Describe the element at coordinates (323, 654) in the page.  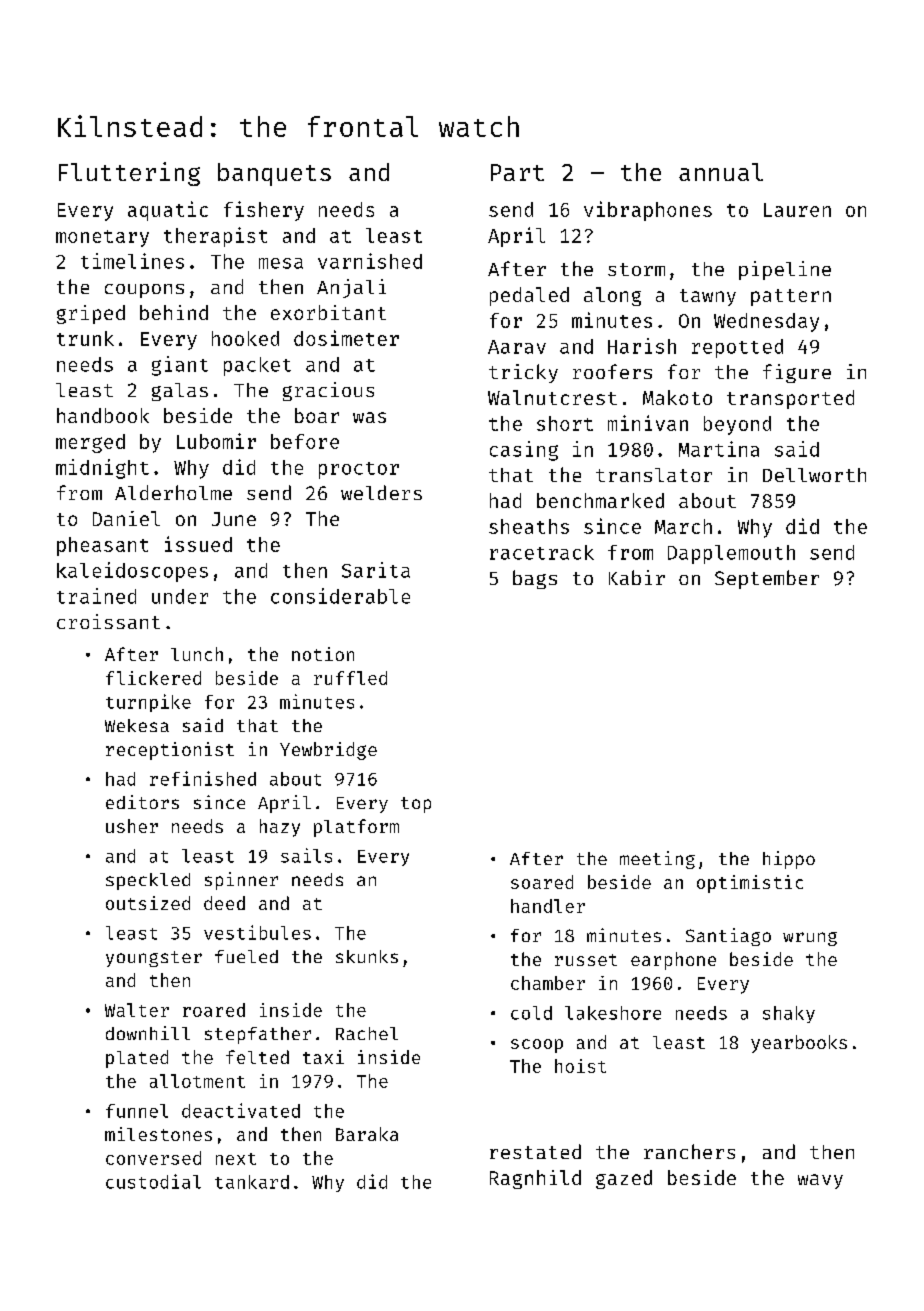
I see `notion` at that location.
